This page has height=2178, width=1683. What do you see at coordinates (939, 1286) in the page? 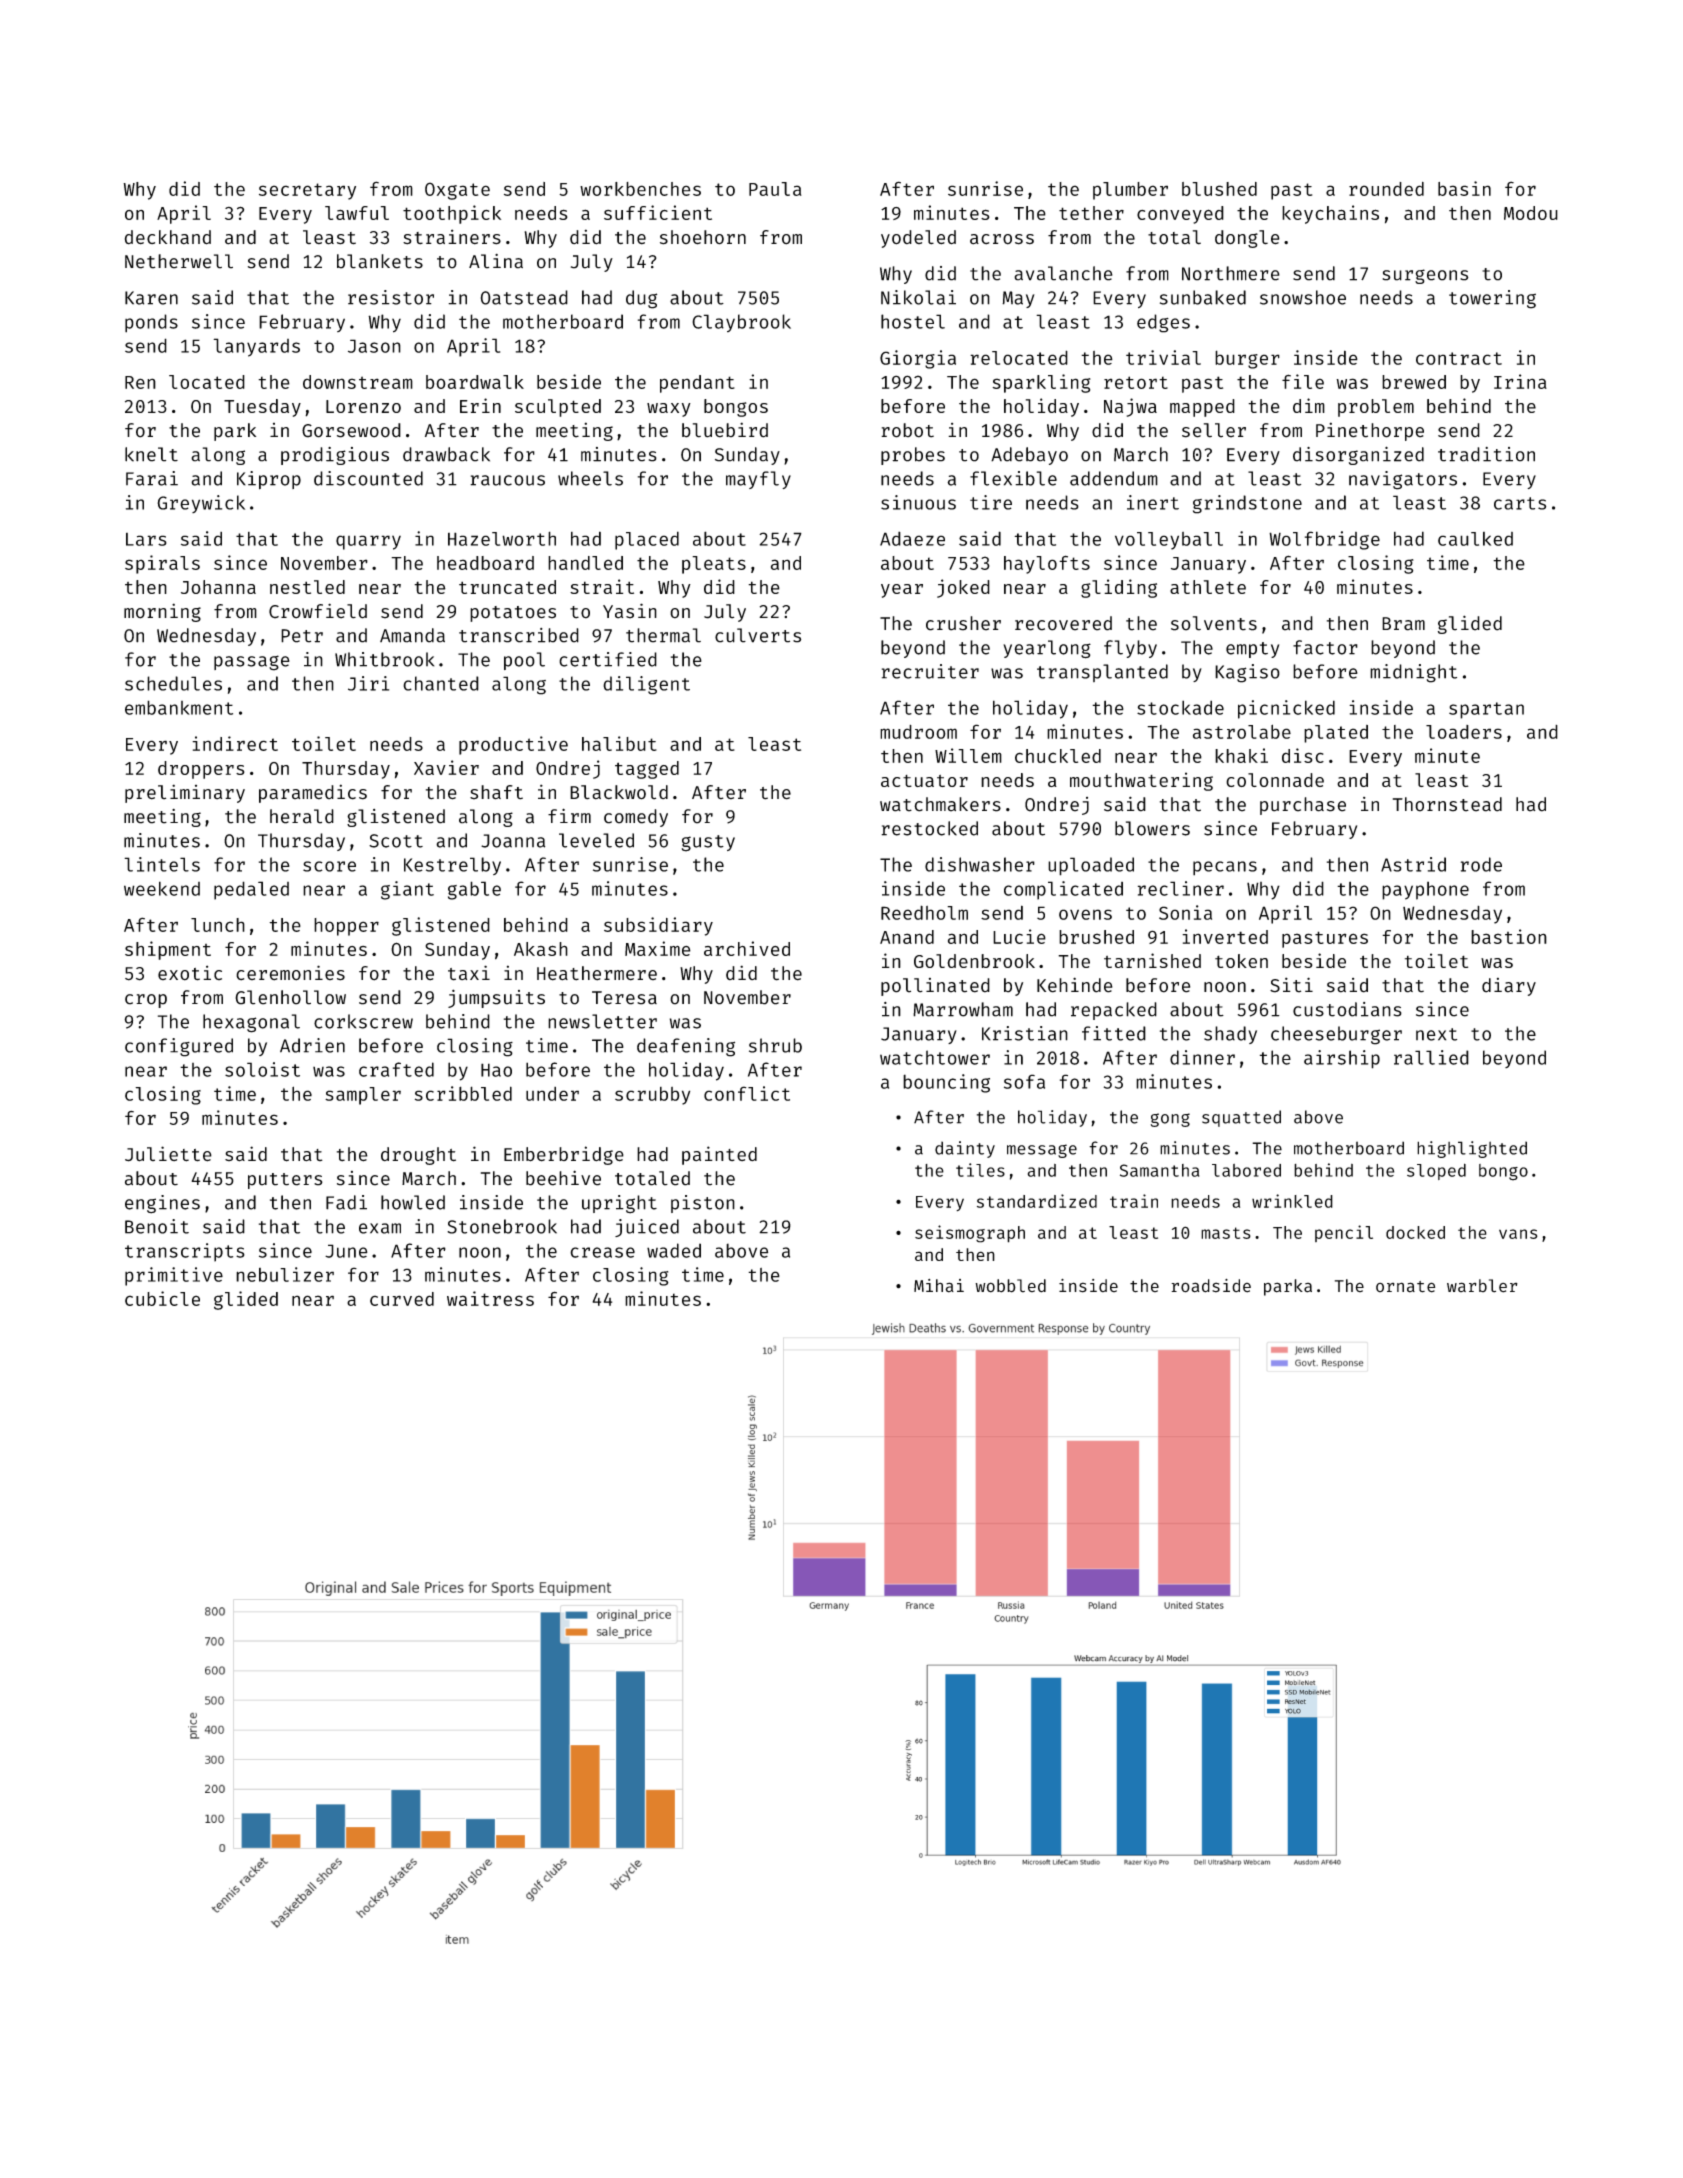
I see `Mihai` at bounding box center [939, 1286].
